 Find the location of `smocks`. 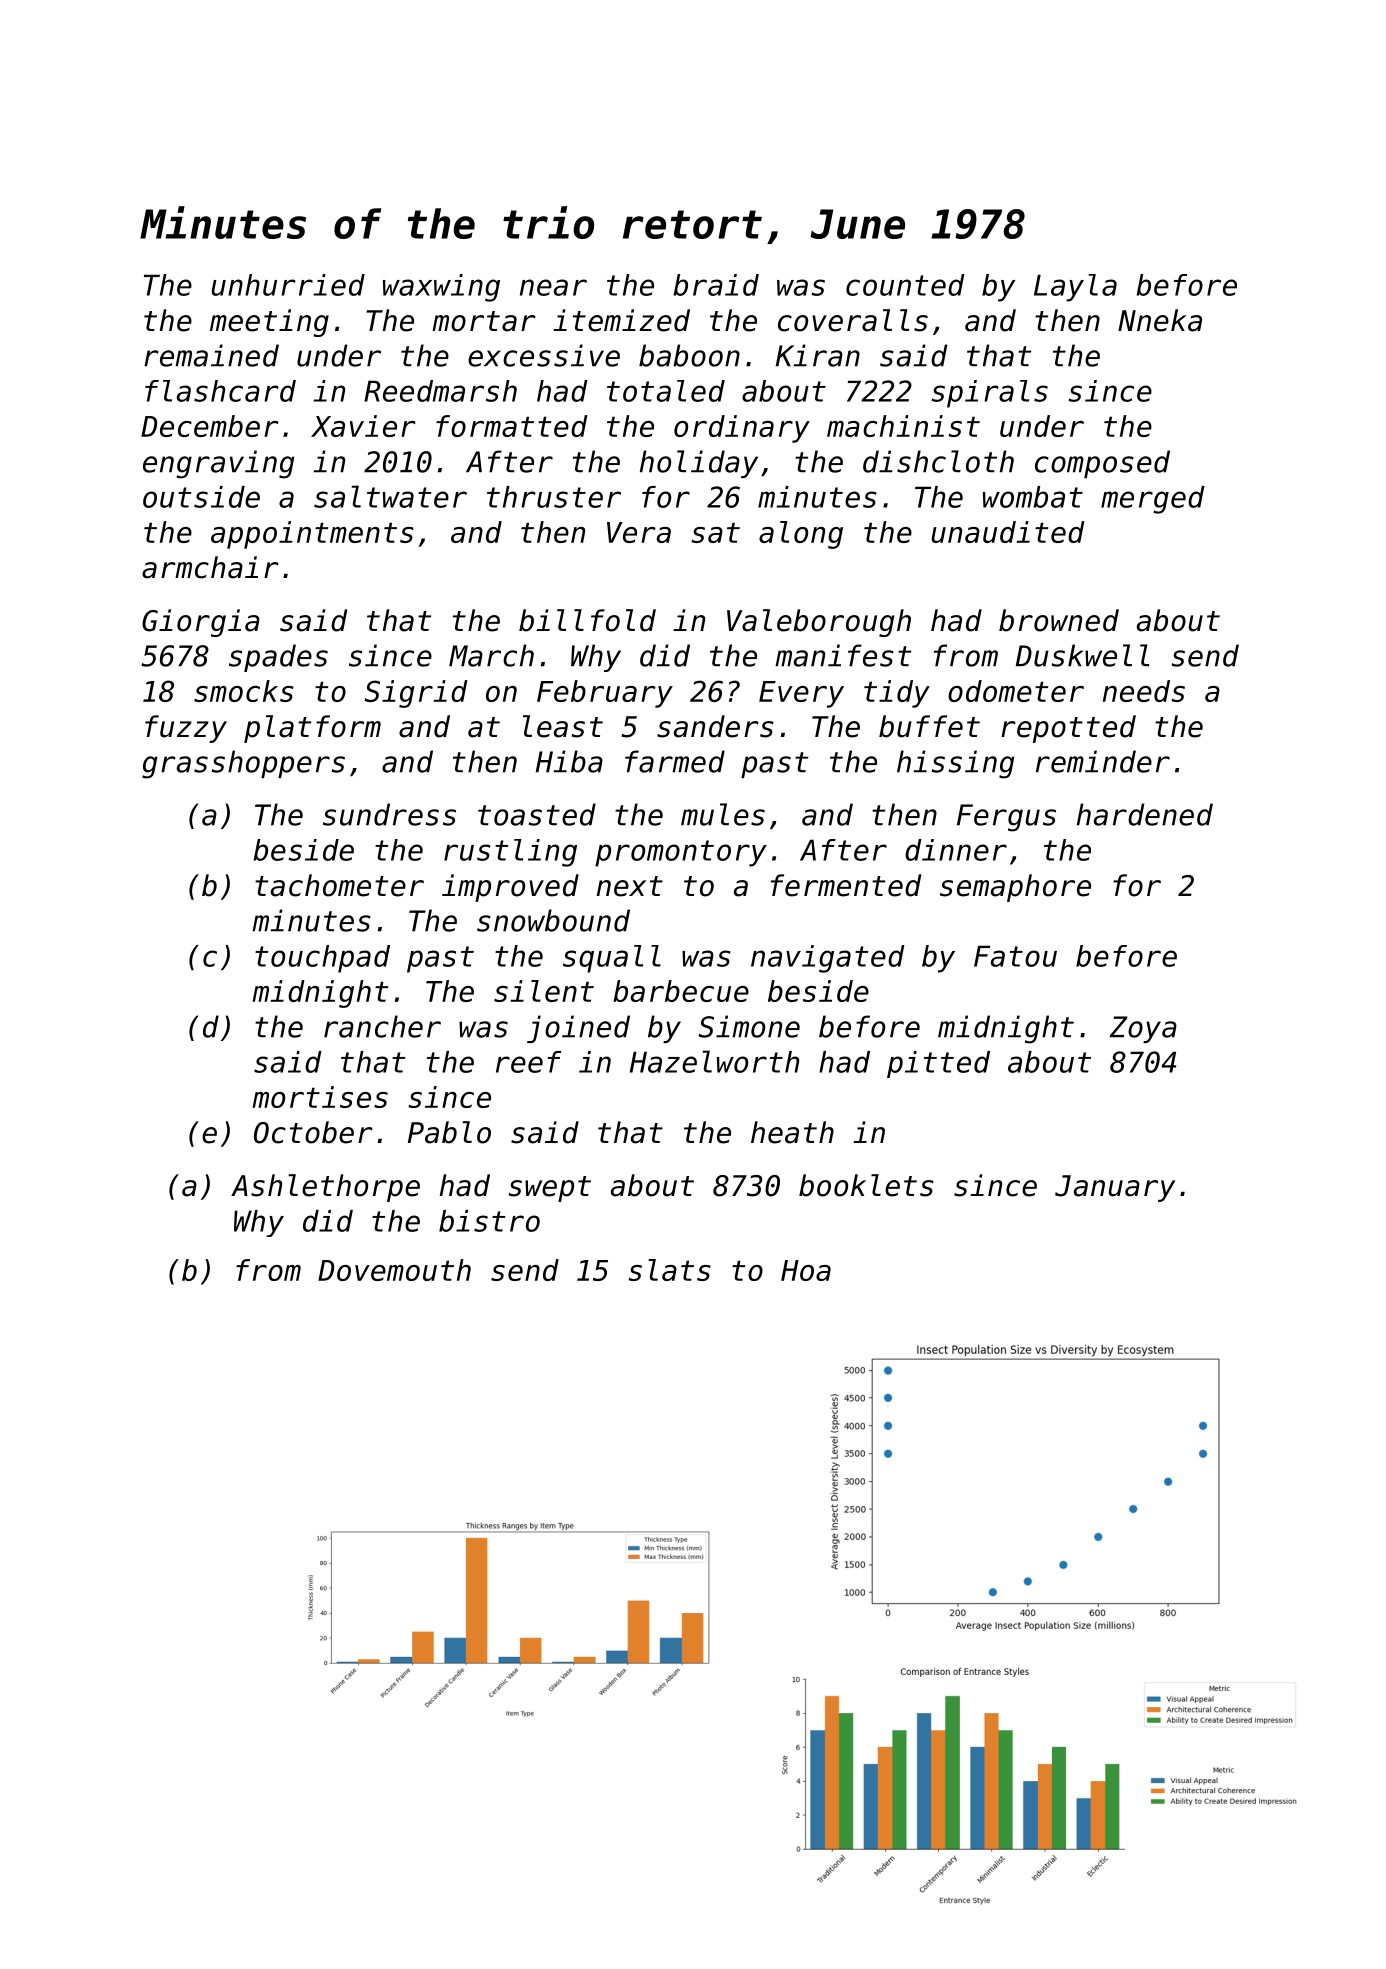

smocks is located at coordinates (244, 691).
